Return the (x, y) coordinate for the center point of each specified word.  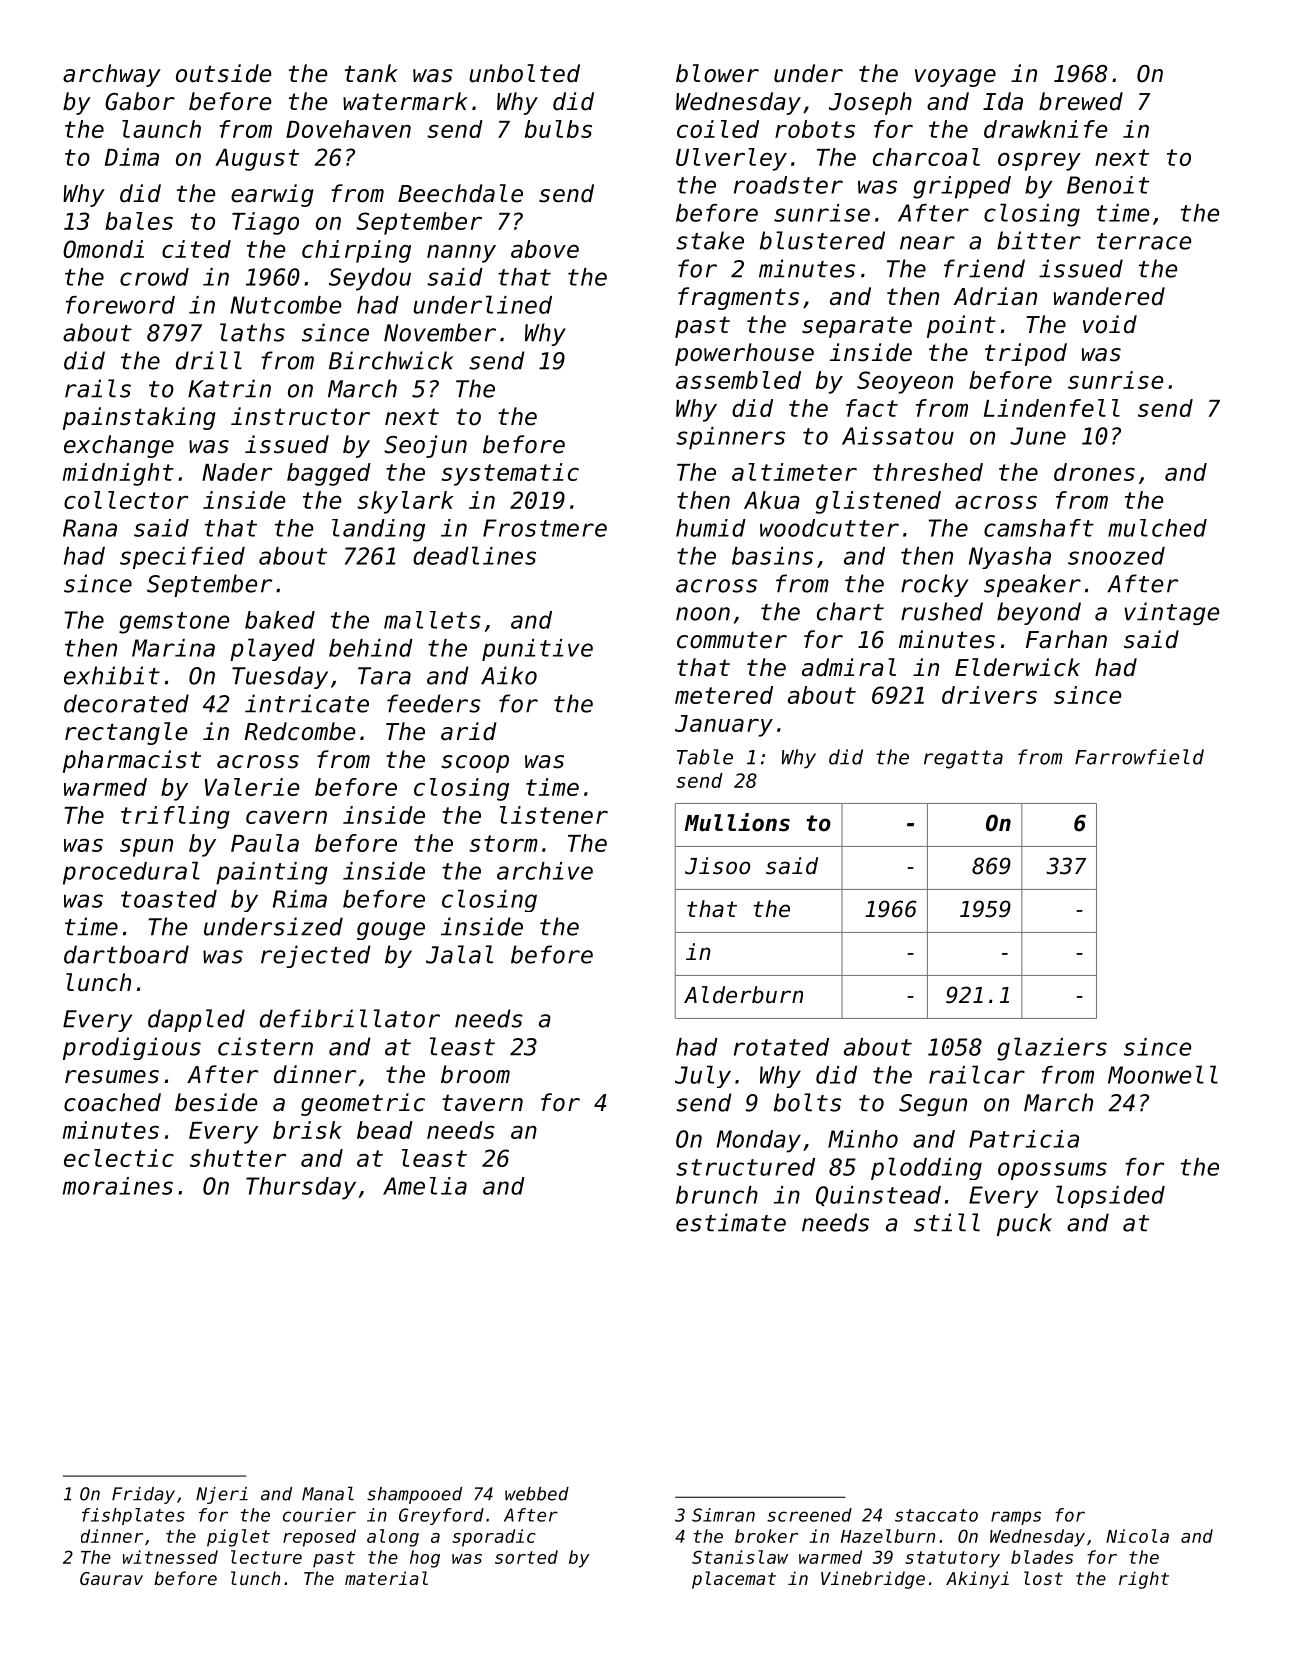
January (724, 726)
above (545, 249)
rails (98, 388)
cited (196, 249)
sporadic (494, 1538)
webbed (537, 1494)
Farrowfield (1139, 757)
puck (1024, 1224)
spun (146, 848)
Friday (143, 1495)
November (440, 332)
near (927, 243)
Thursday (301, 1188)
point (961, 326)
